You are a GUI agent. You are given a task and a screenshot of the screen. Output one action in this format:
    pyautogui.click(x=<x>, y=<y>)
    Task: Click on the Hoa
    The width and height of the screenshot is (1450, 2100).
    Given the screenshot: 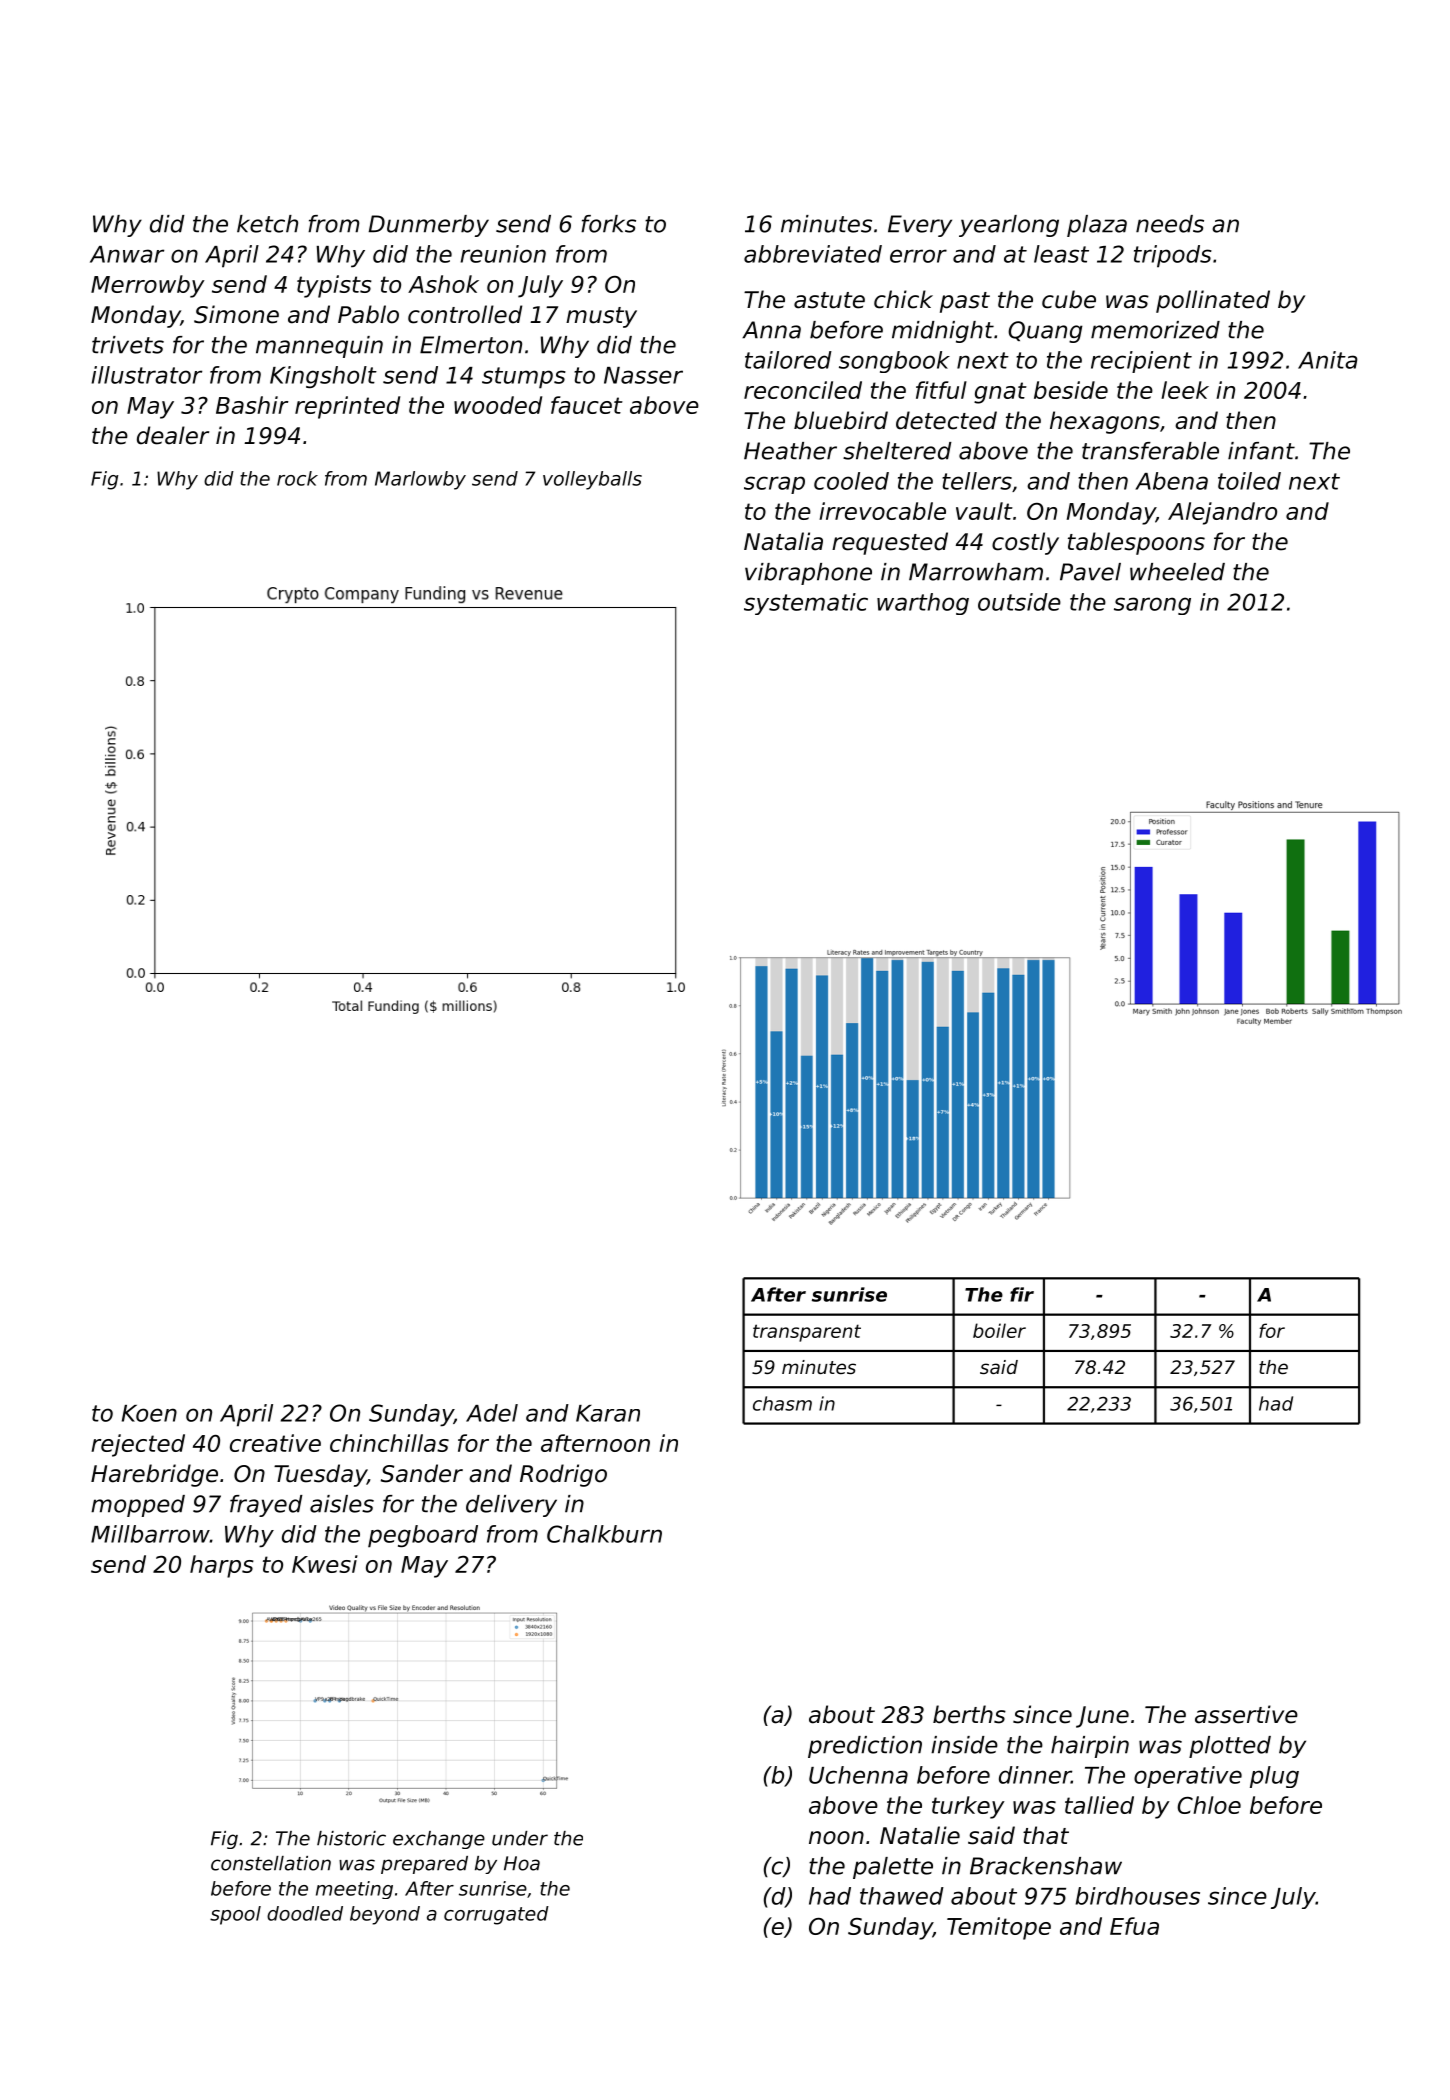 What is the action you would take?
    pyautogui.click(x=522, y=1863)
